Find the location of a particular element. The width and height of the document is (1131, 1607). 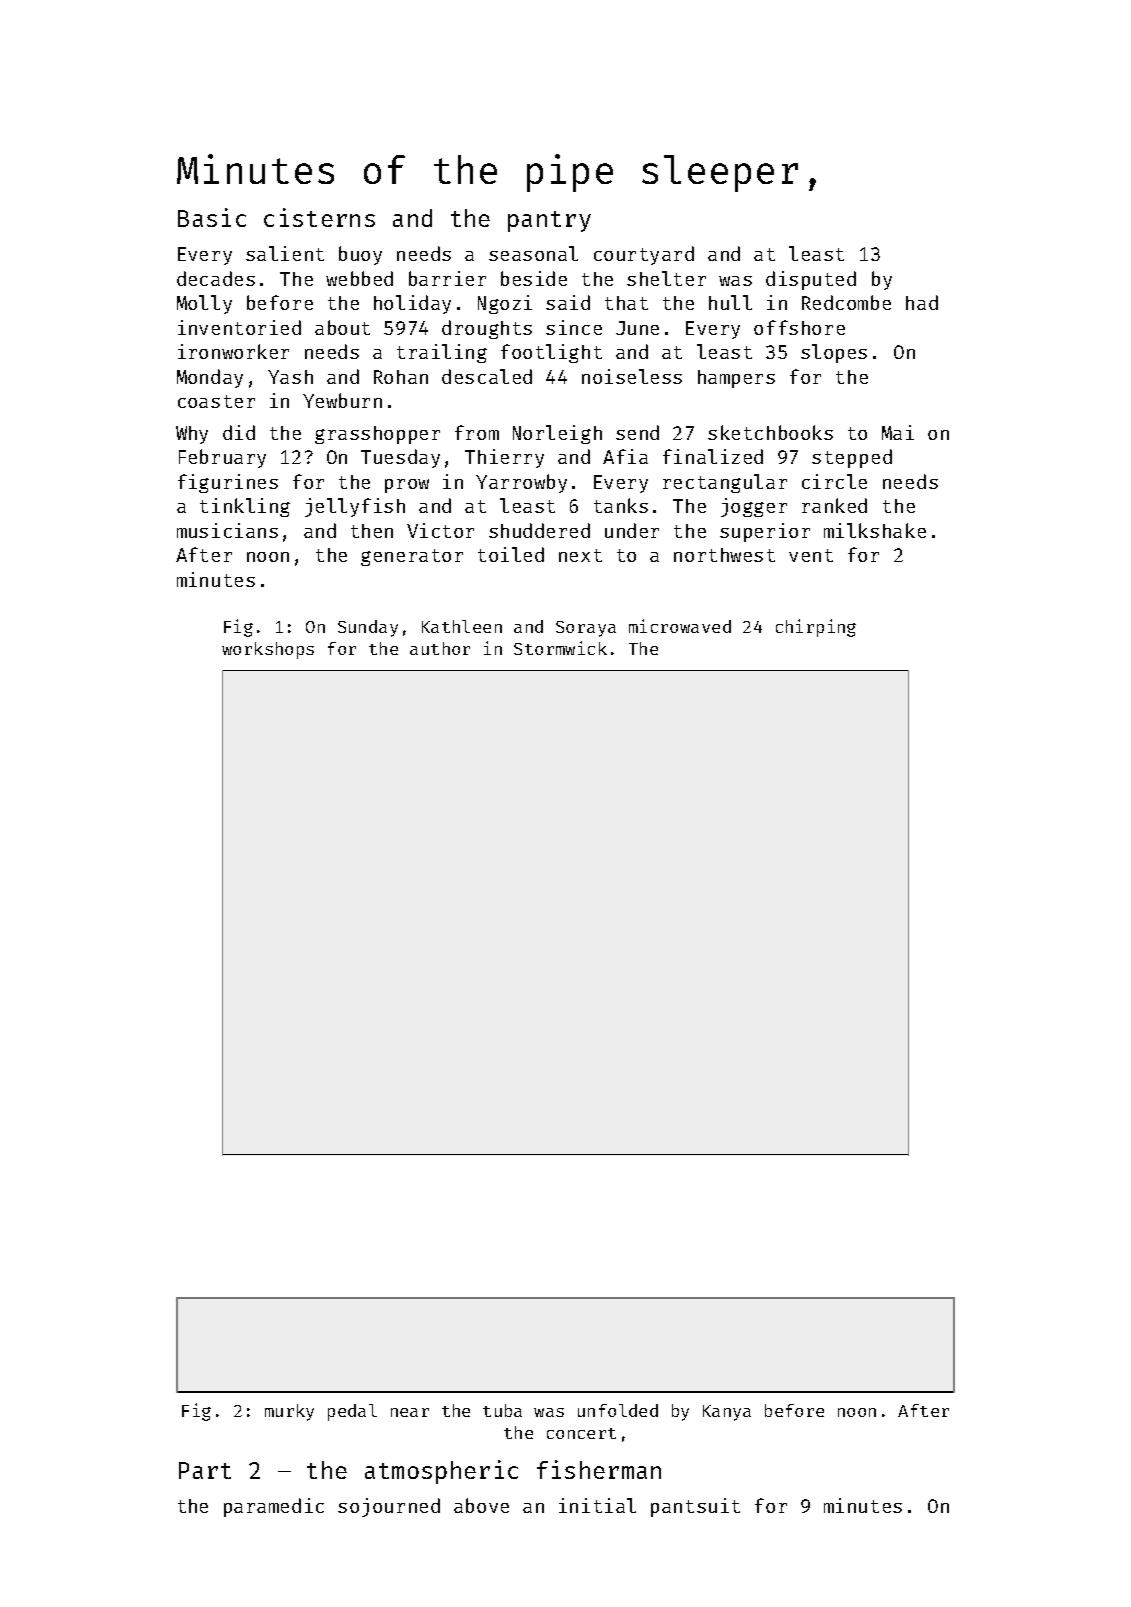

Stormwick is located at coordinates (560, 648).
